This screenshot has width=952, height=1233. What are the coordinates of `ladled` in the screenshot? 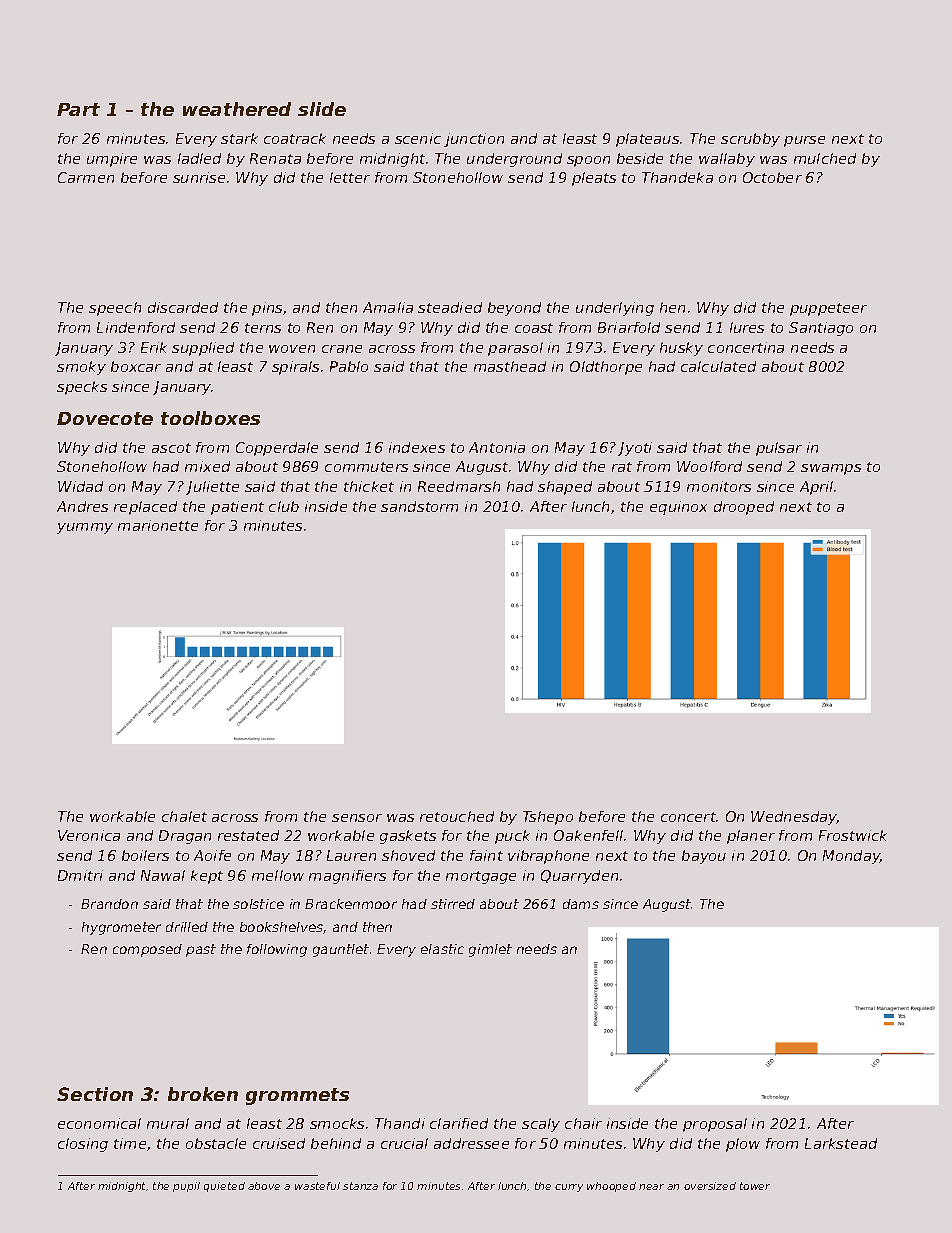 It's located at (199, 158).
